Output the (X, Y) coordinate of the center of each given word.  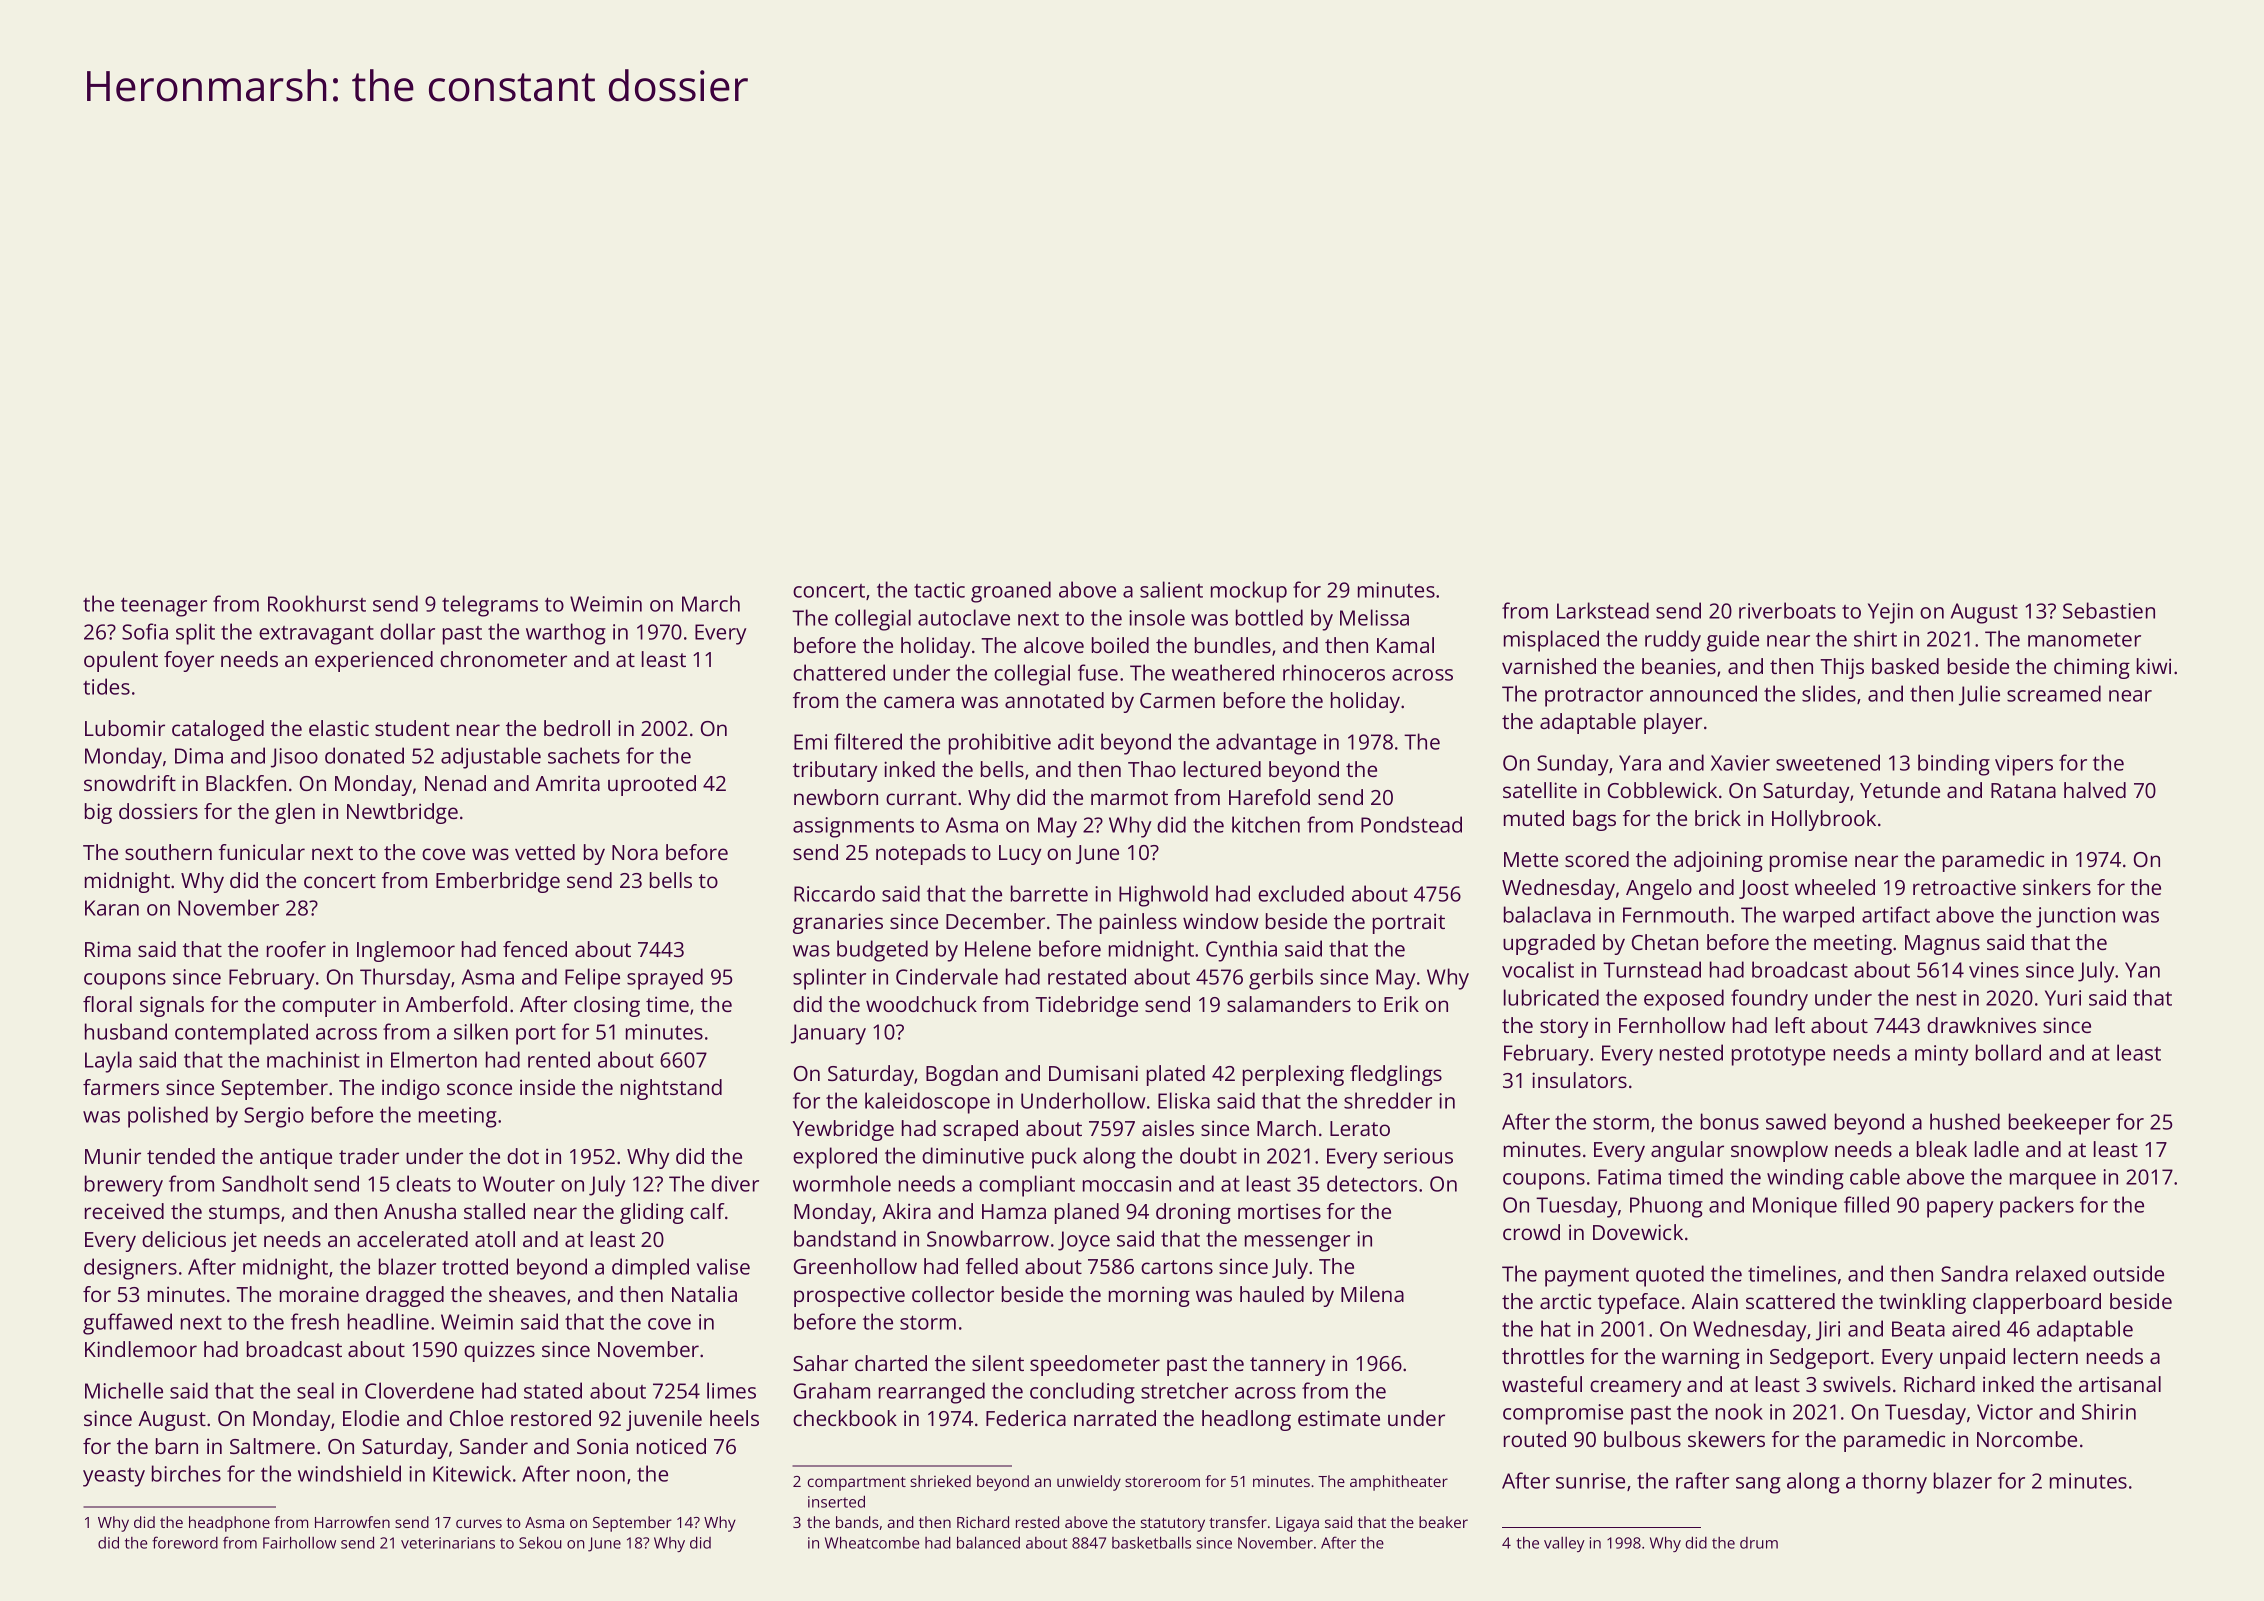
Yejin (1890, 613)
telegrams (490, 606)
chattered (839, 672)
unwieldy (1089, 1483)
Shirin (2109, 1411)
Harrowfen (352, 1522)
